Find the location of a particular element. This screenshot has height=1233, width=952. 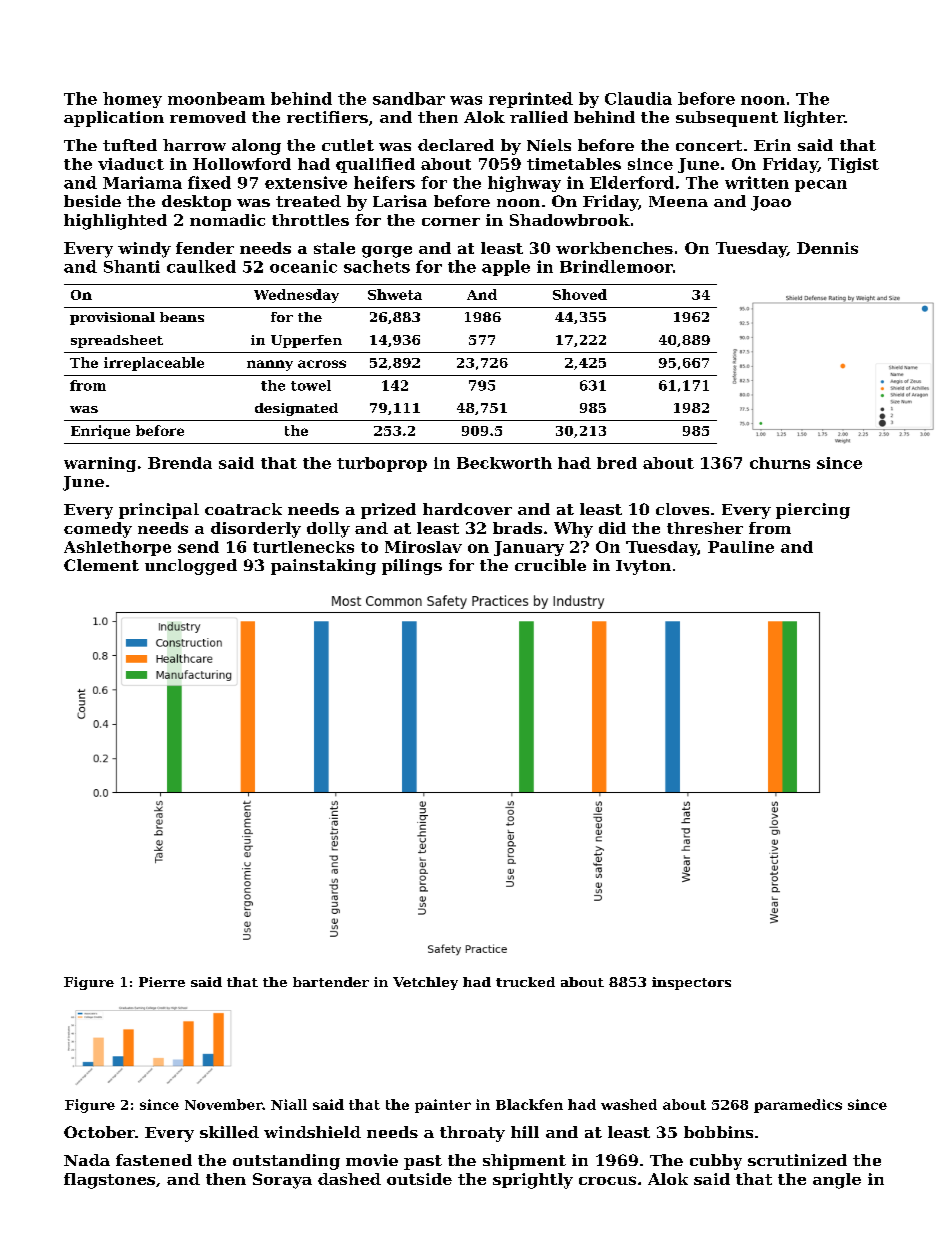

Claudia is located at coordinates (638, 98).
